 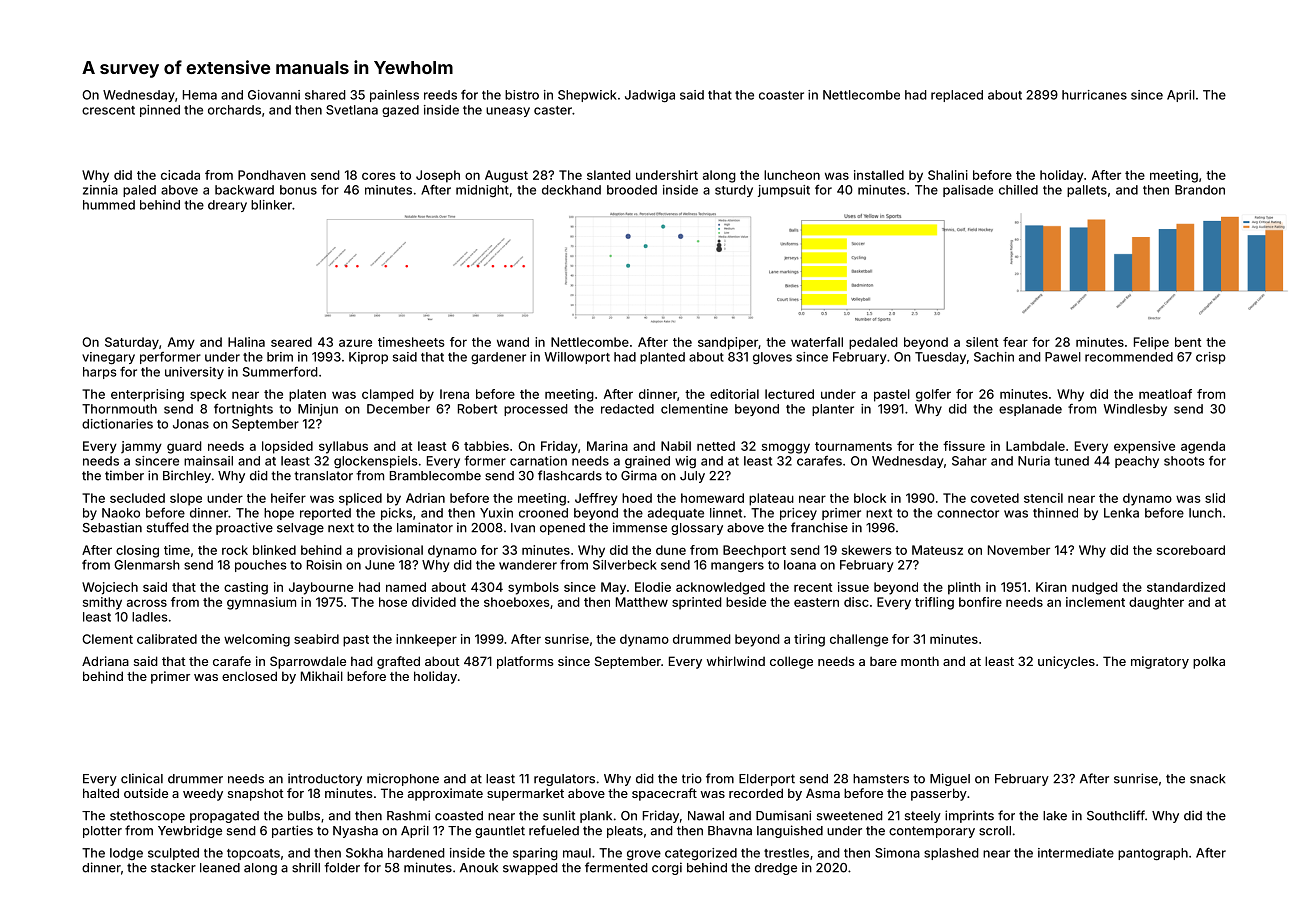 I want to click on glossary, so click(x=697, y=529).
